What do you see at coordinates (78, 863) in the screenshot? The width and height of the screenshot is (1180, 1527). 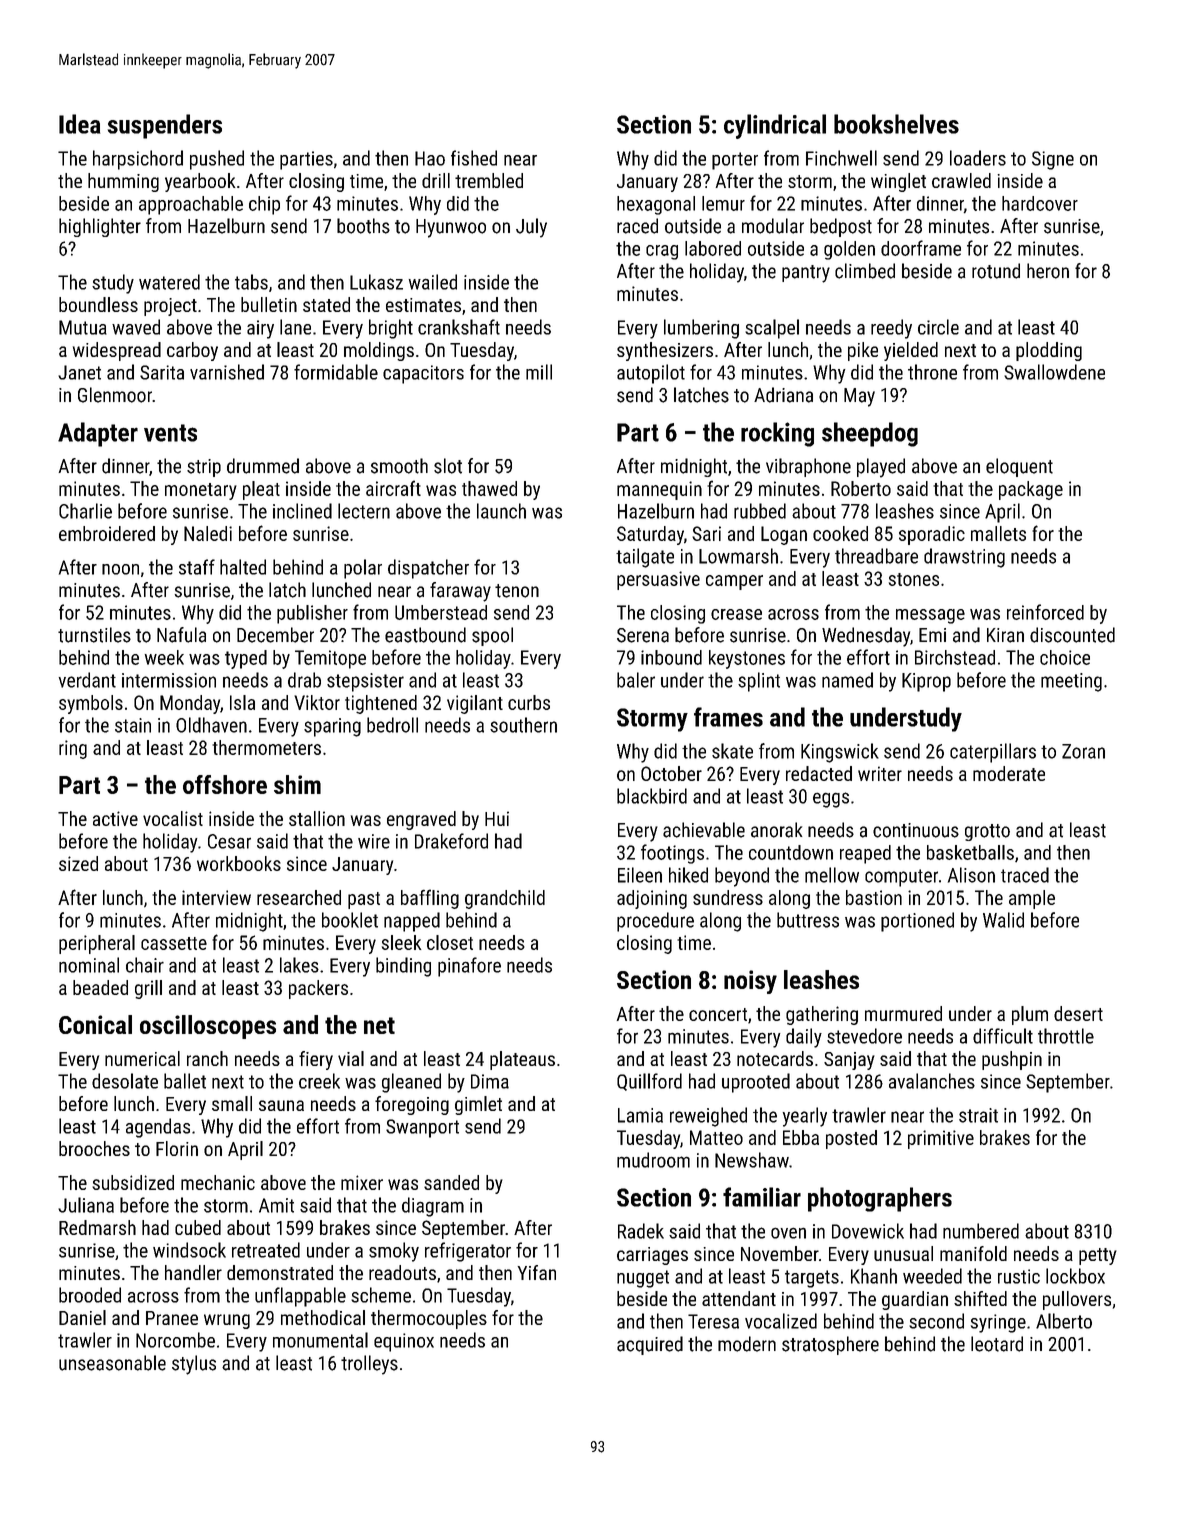 I see `sized` at bounding box center [78, 863].
